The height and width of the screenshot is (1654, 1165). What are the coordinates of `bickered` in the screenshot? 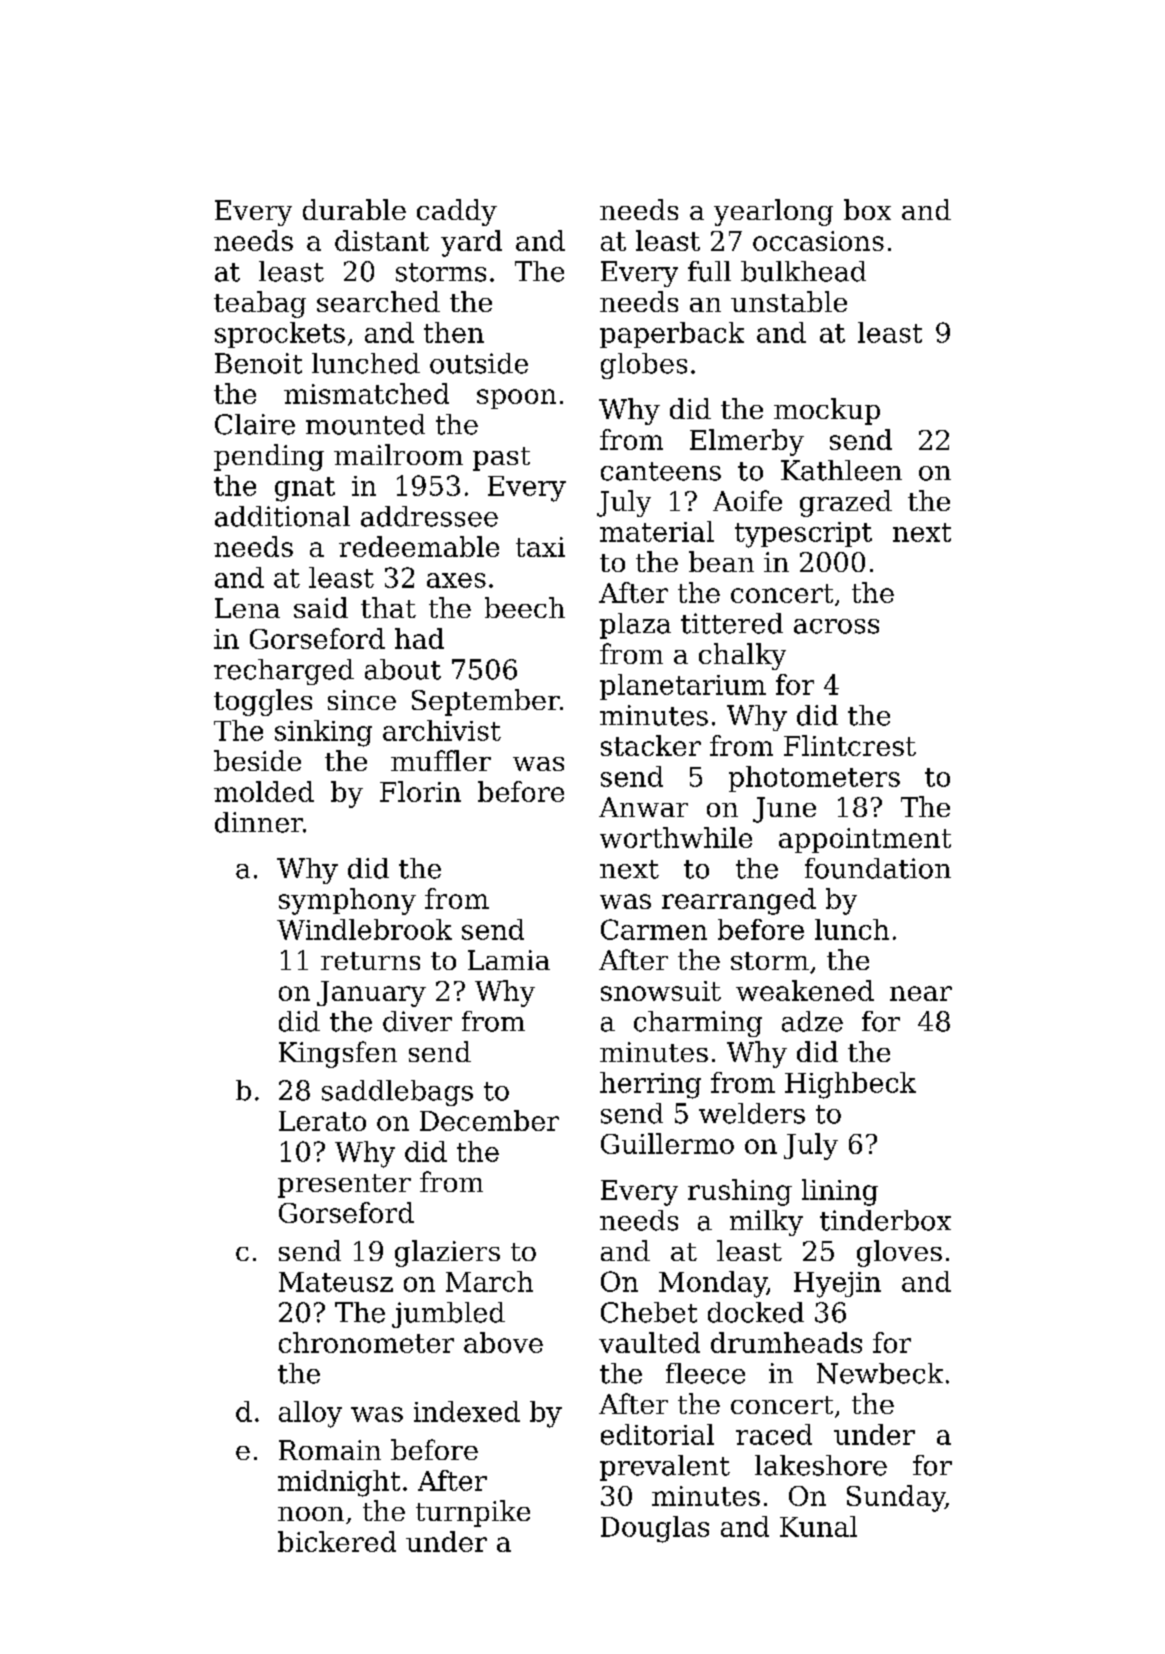 It's located at (337, 1541).
